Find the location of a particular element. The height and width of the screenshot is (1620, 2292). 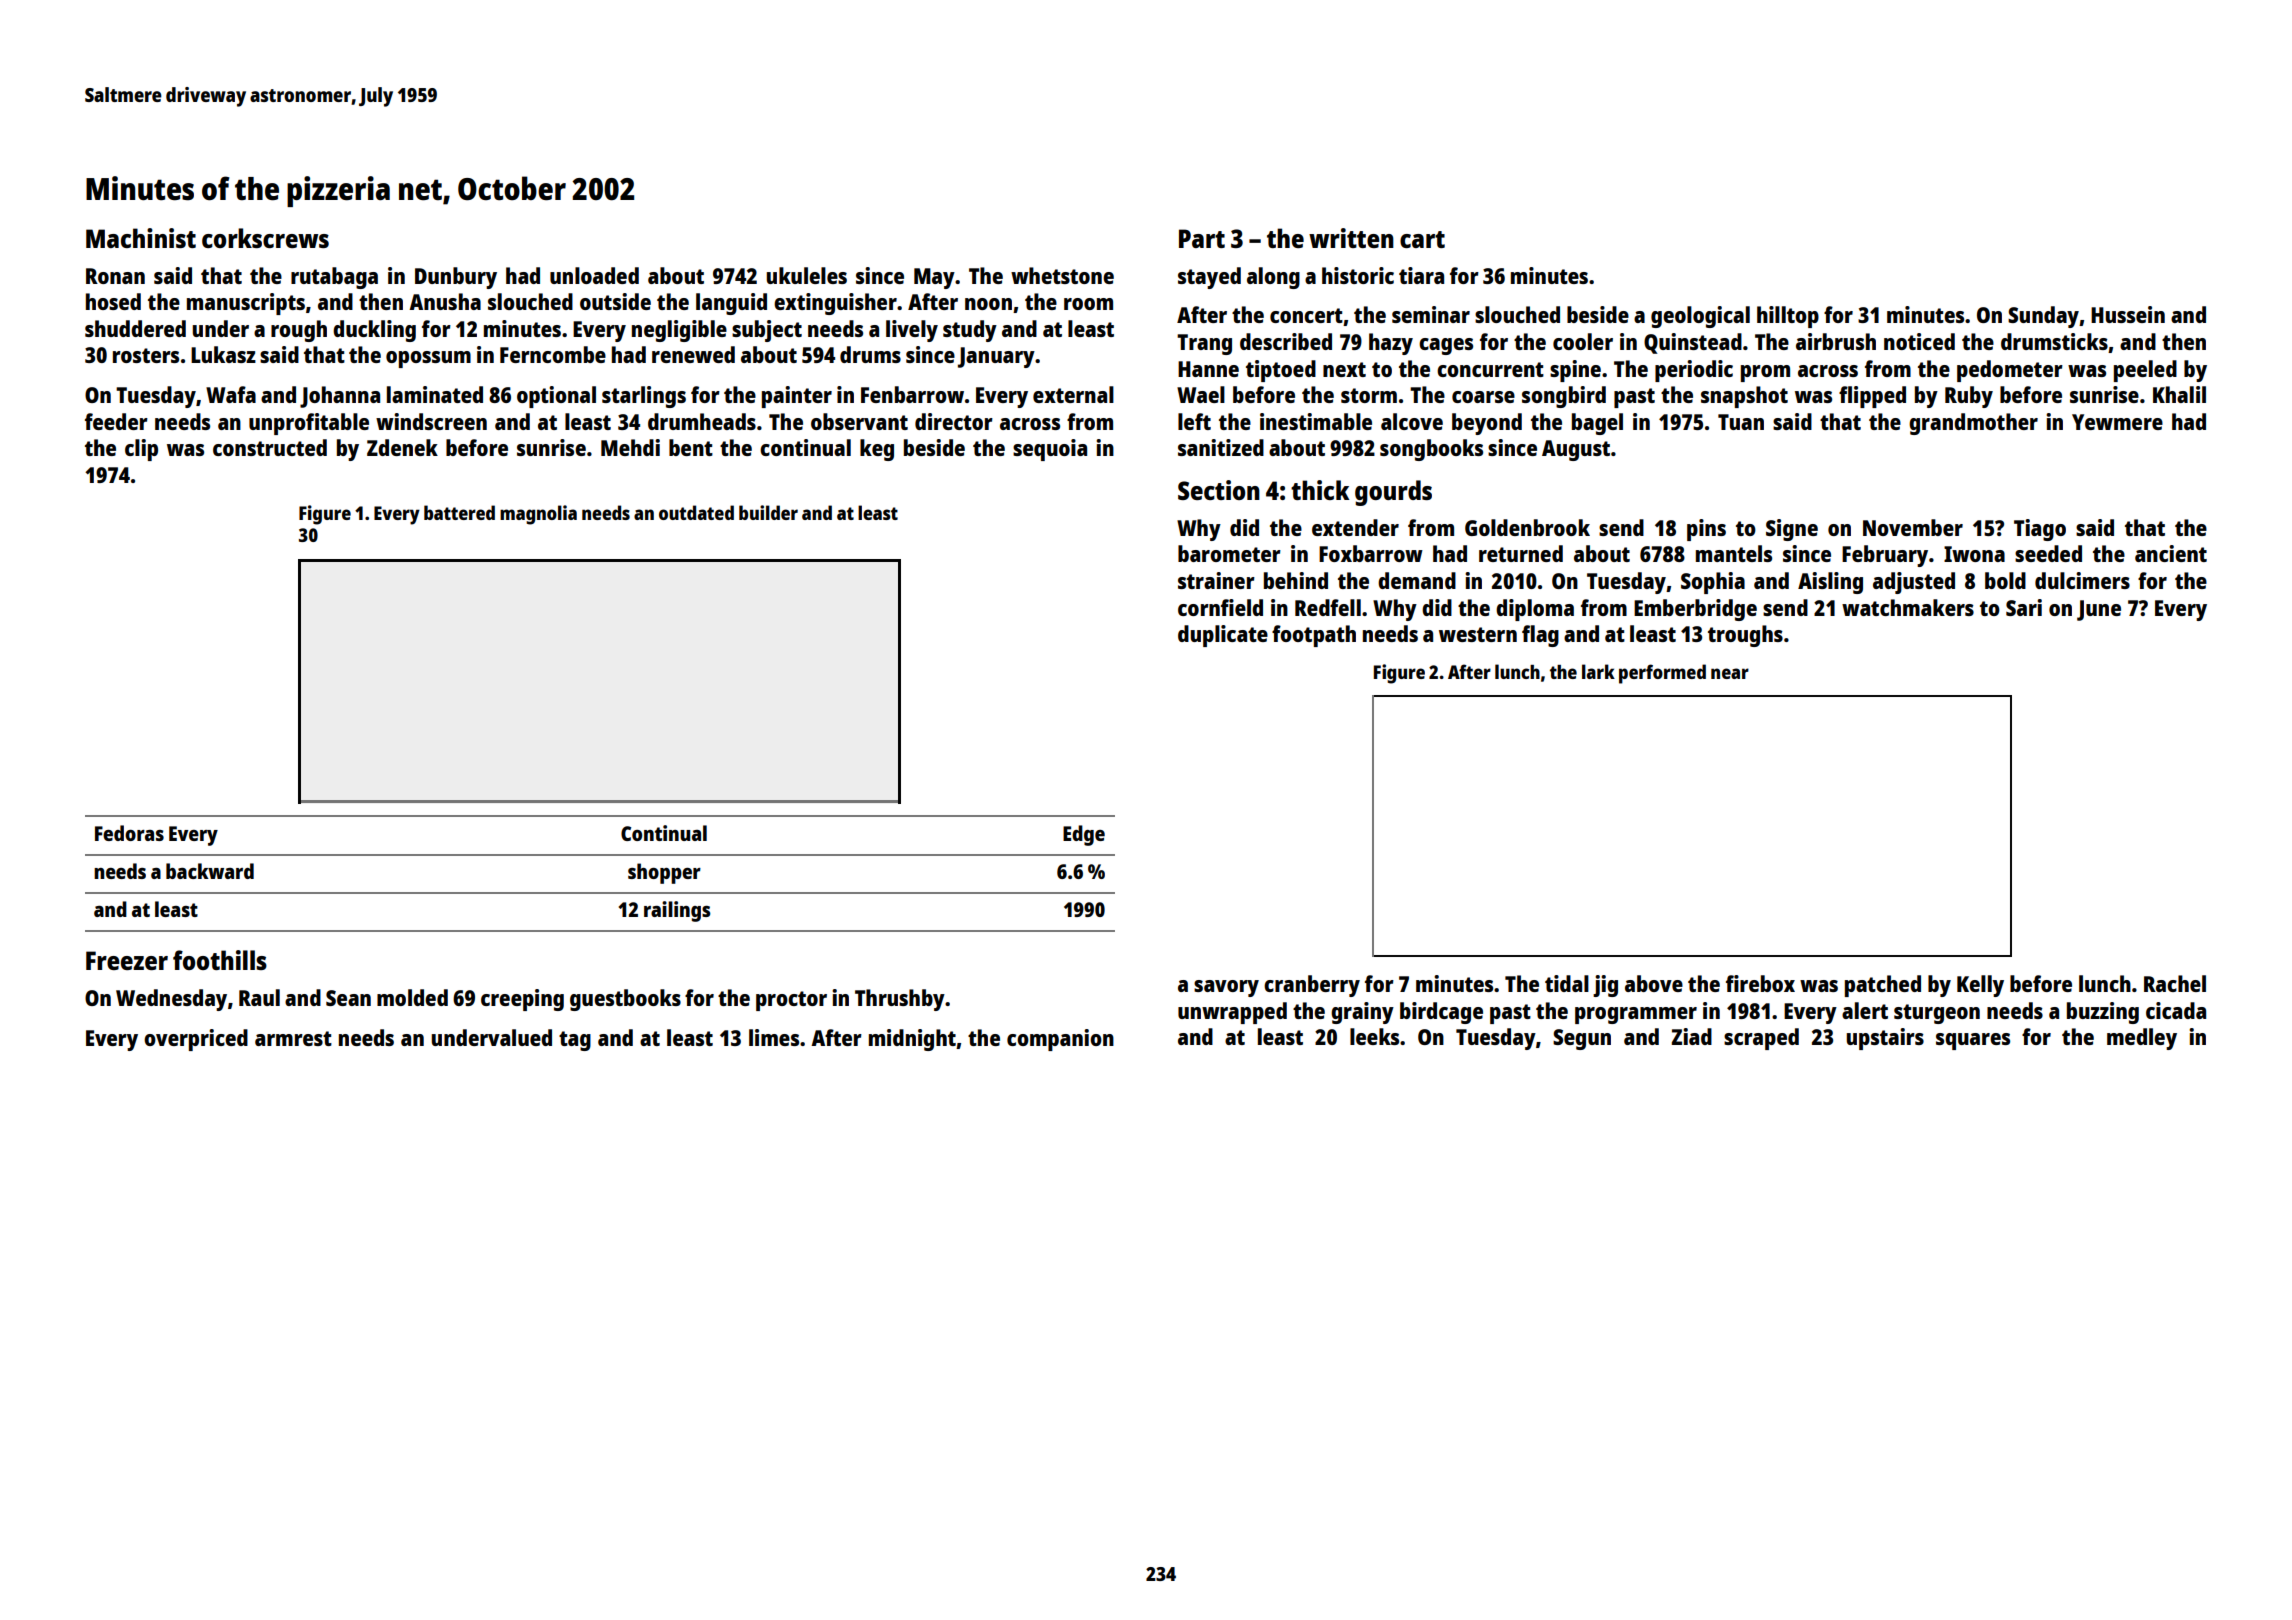

peeled is located at coordinates (2145, 371).
